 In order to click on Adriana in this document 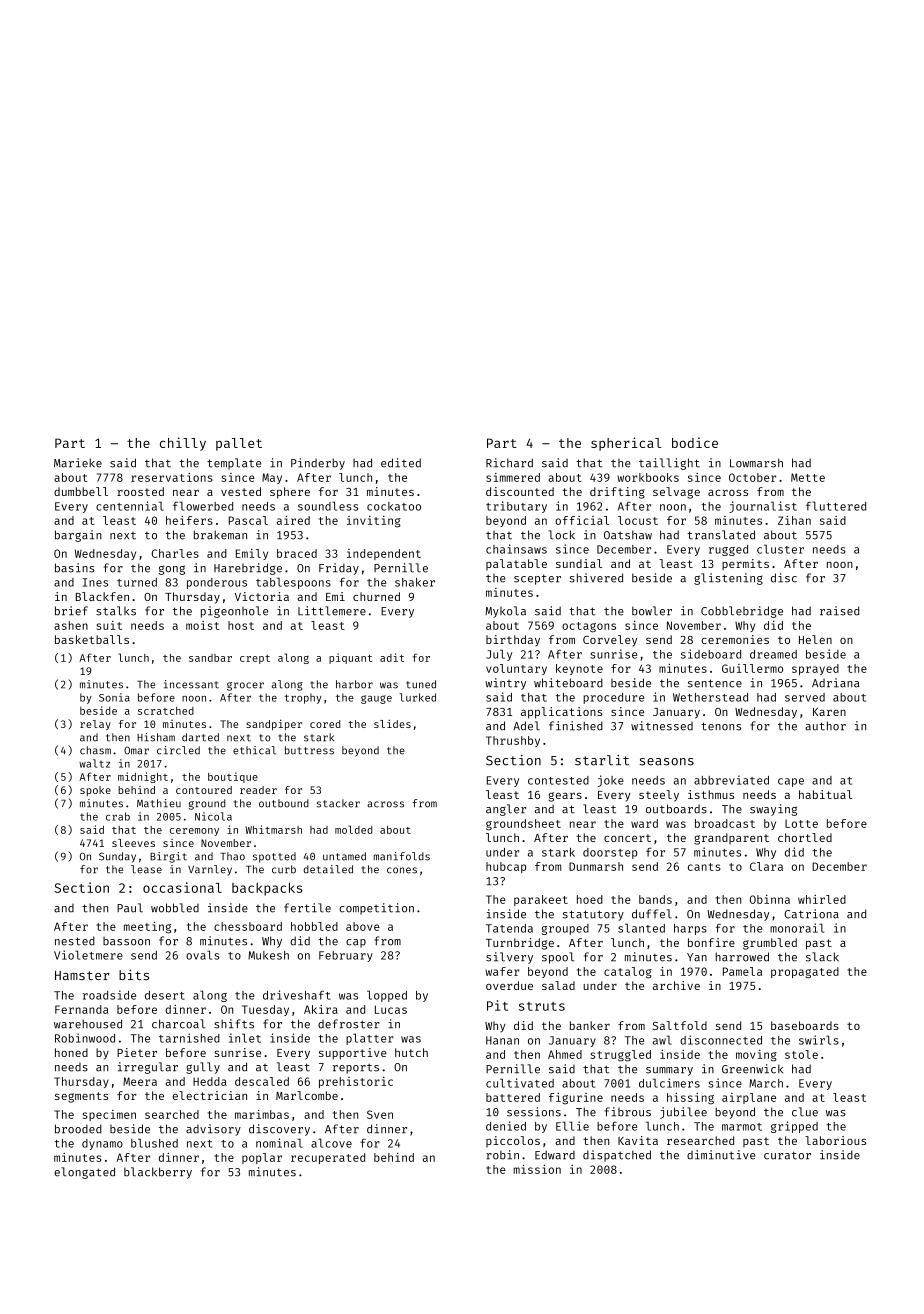, I will do `click(835, 683)`.
